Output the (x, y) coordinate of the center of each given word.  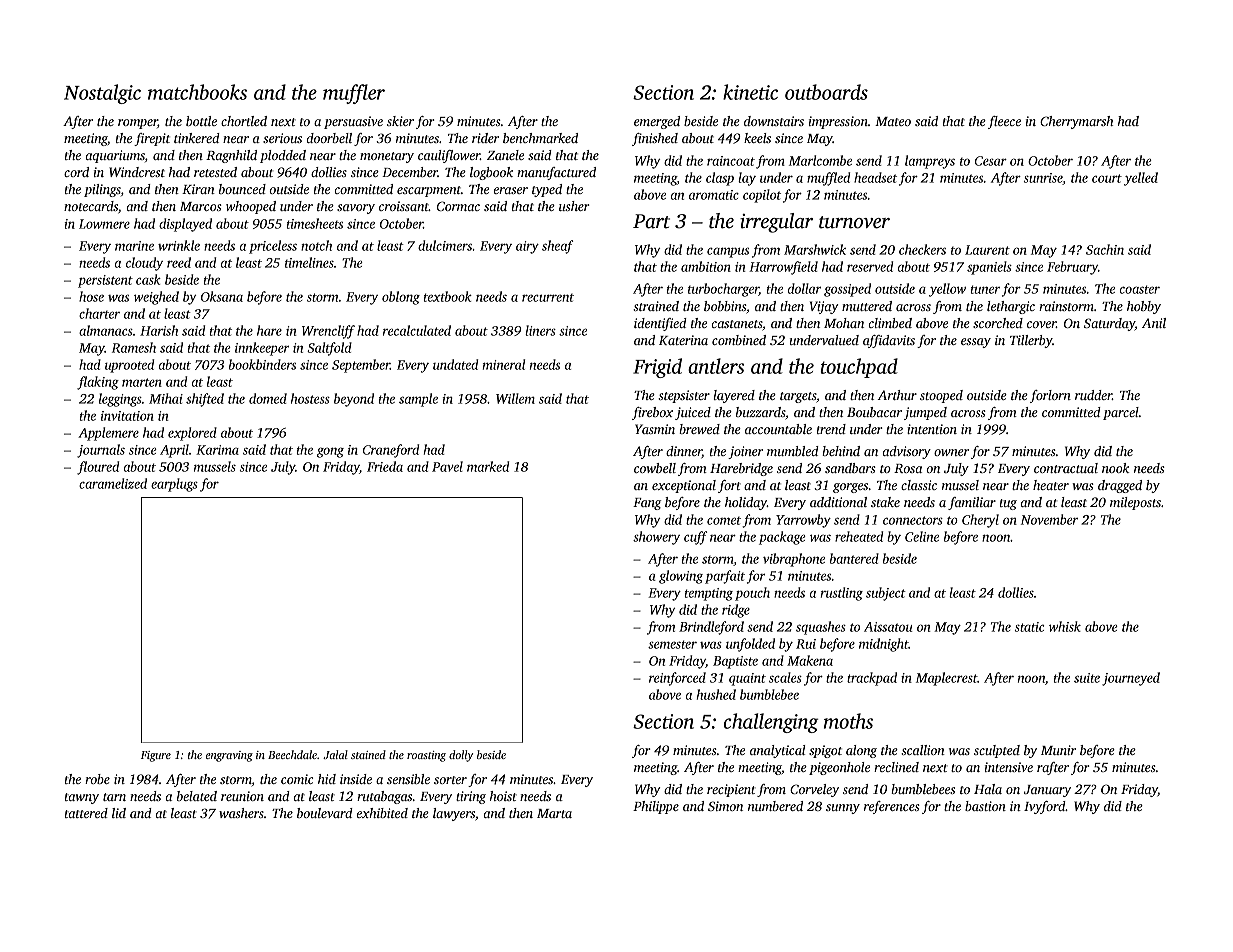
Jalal (335, 754)
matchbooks (197, 92)
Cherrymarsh (1076, 122)
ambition (706, 266)
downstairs (774, 121)
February (1072, 268)
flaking (98, 383)
